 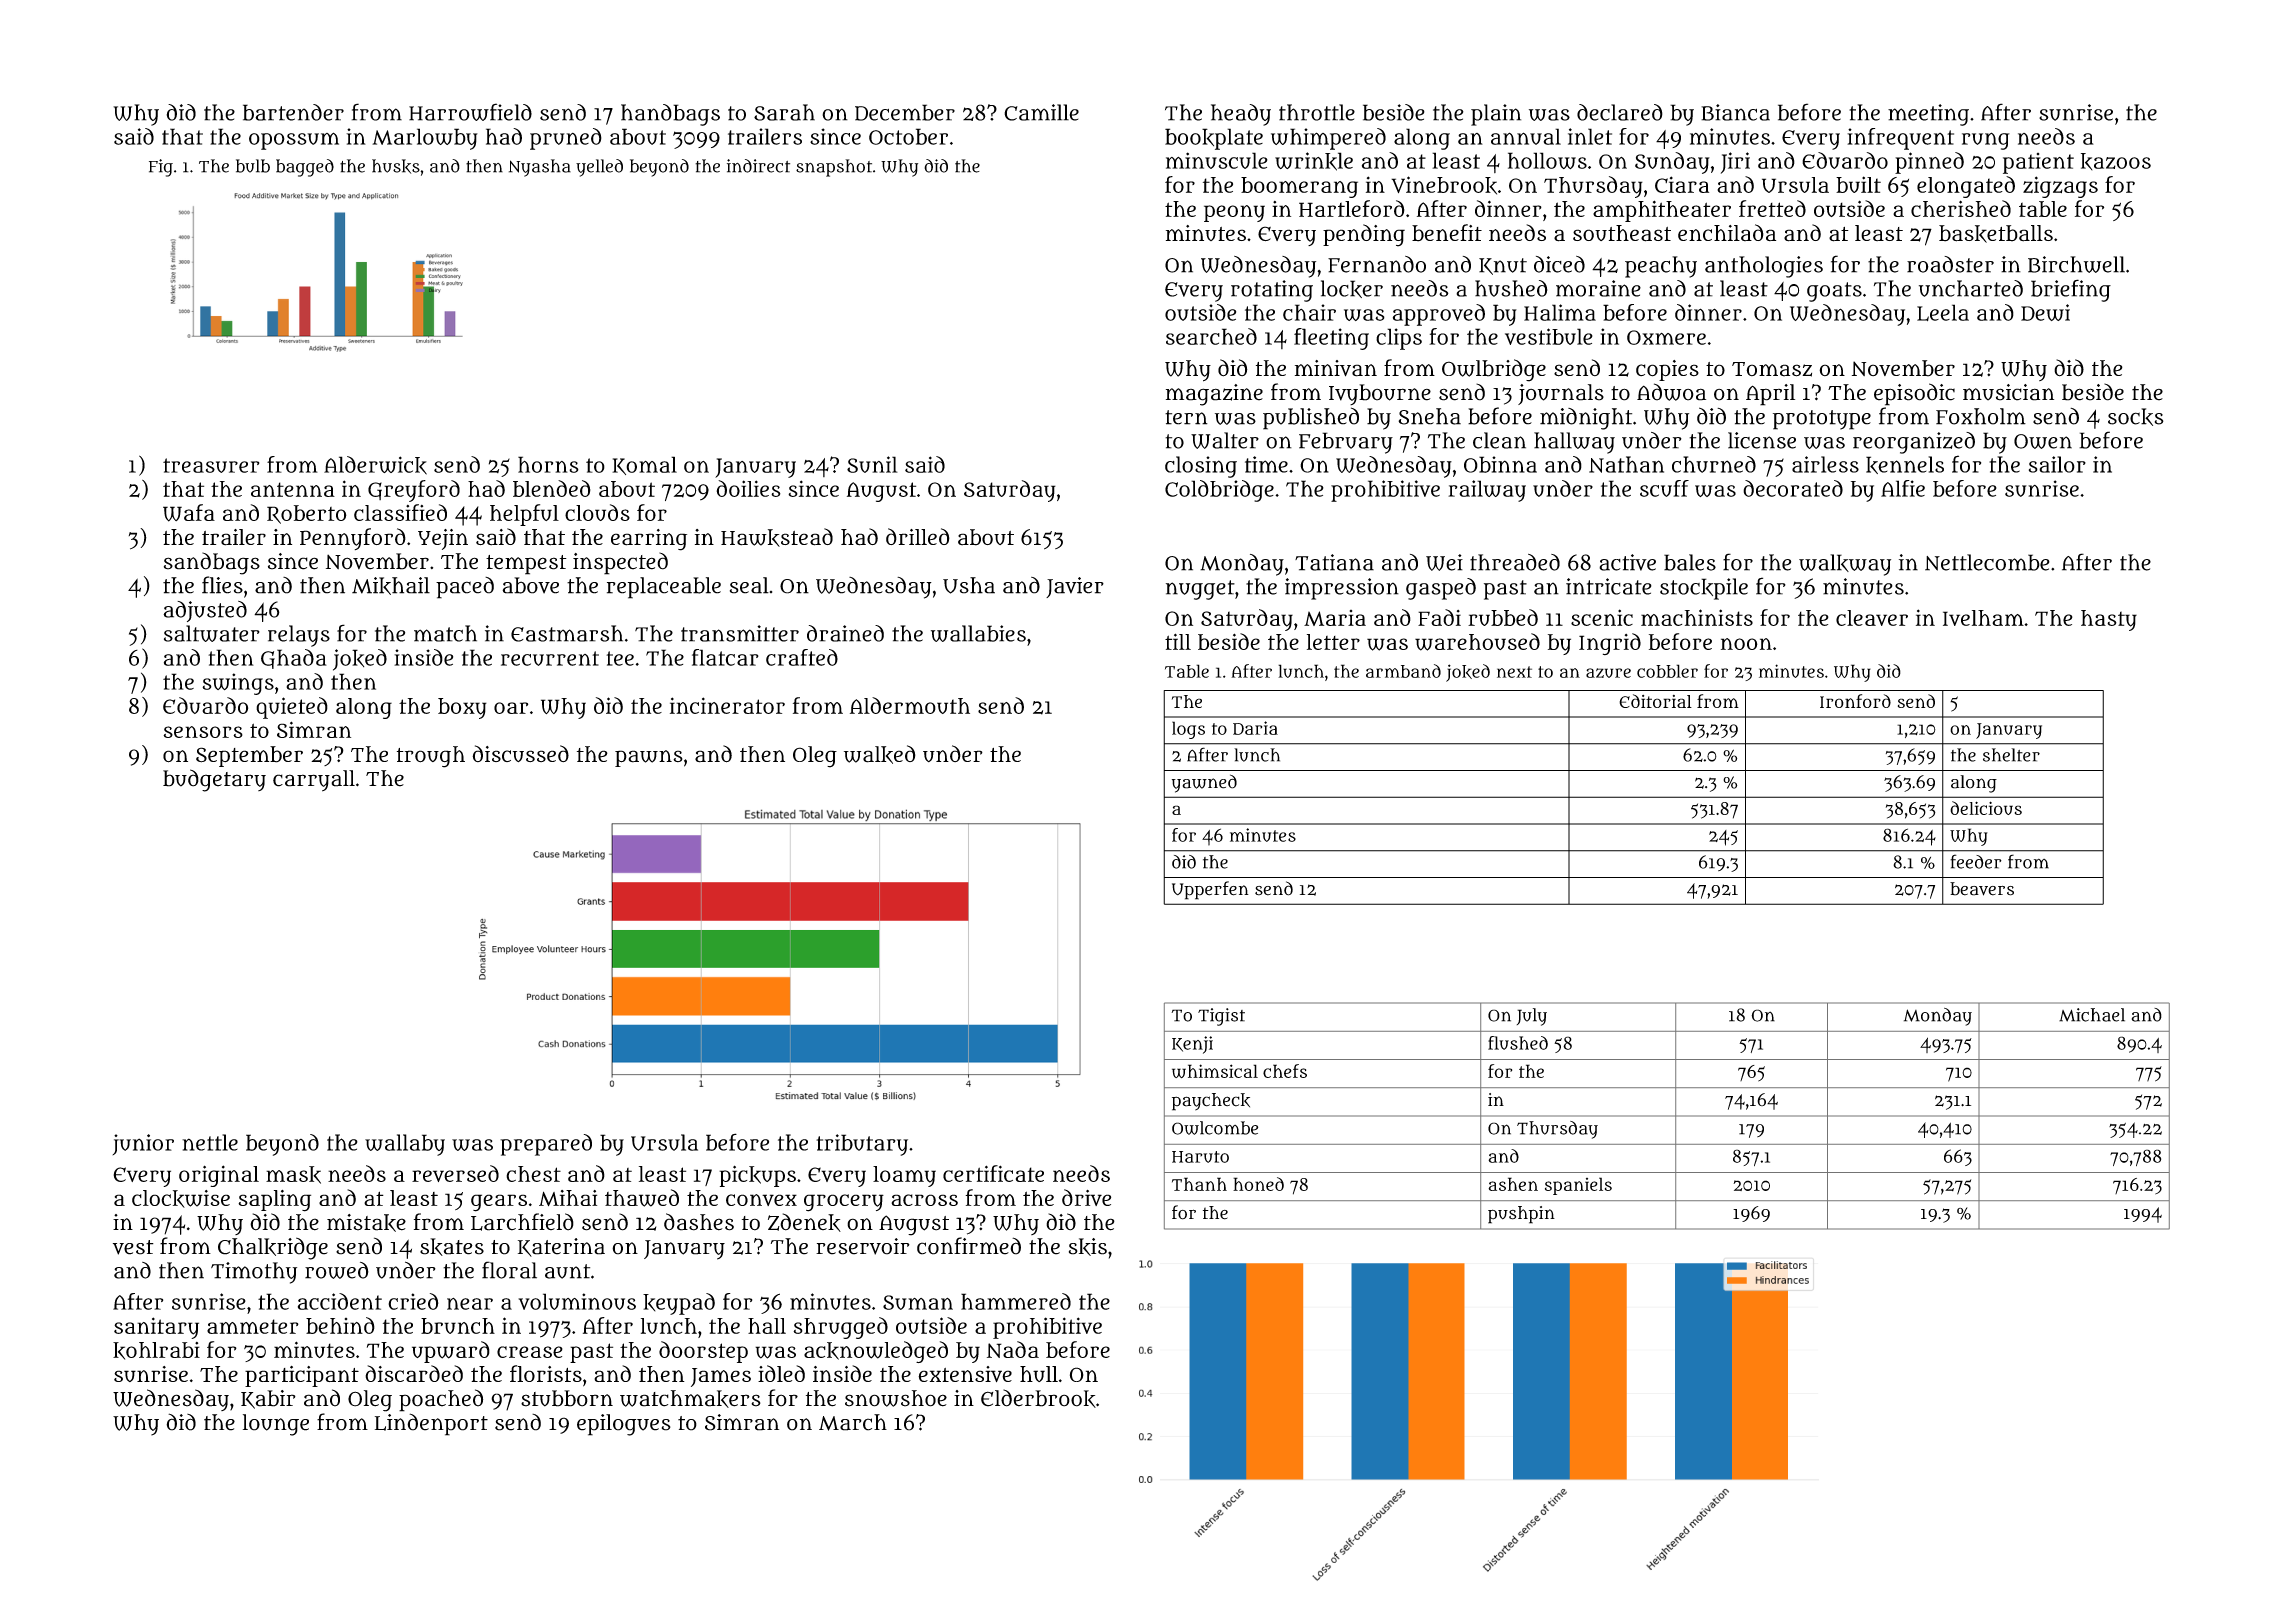 What do you see at coordinates (1016, 1301) in the screenshot?
I see `hammered` at bounding box center [1016, 1301].
